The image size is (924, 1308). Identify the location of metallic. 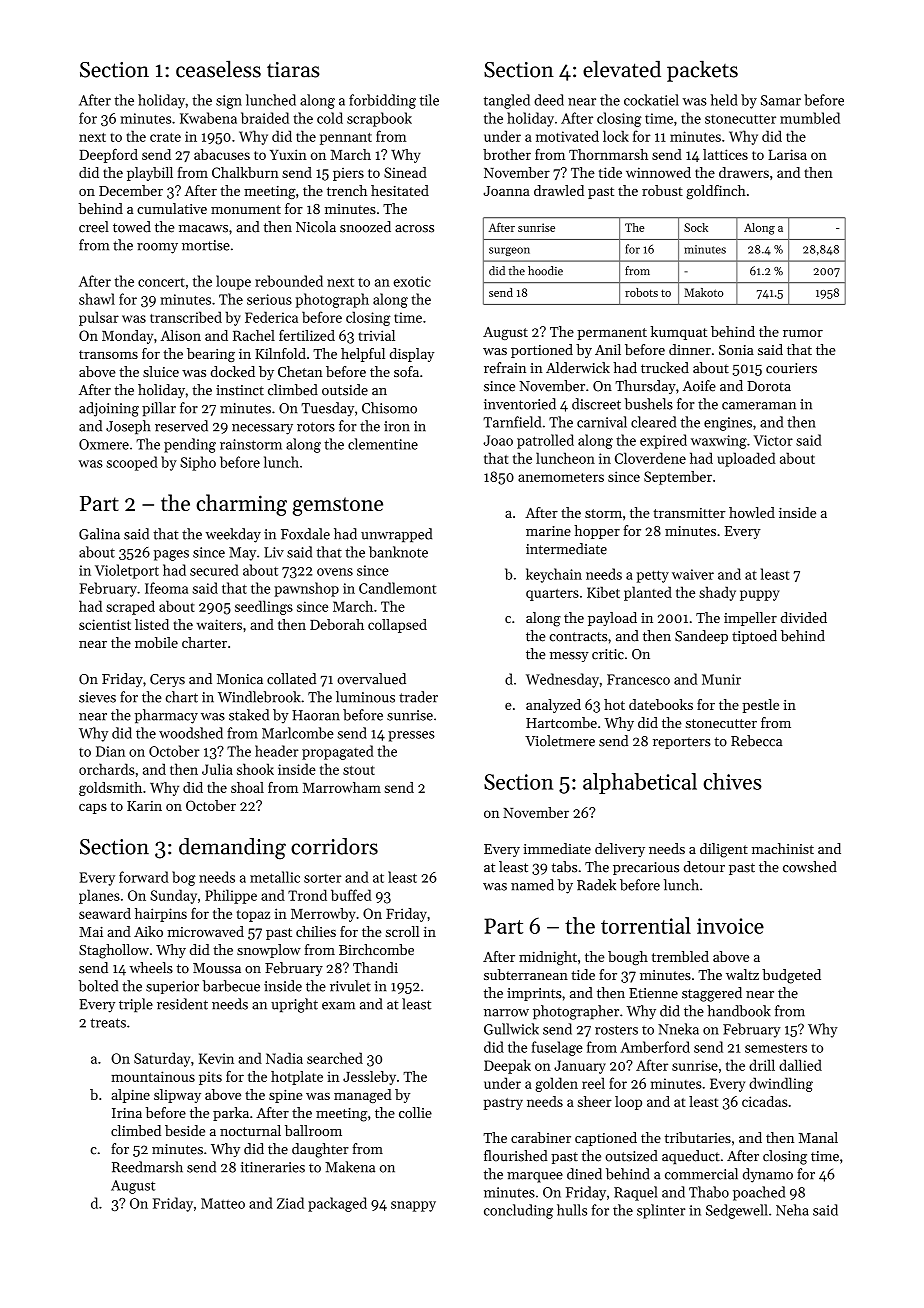
(275, 877).
